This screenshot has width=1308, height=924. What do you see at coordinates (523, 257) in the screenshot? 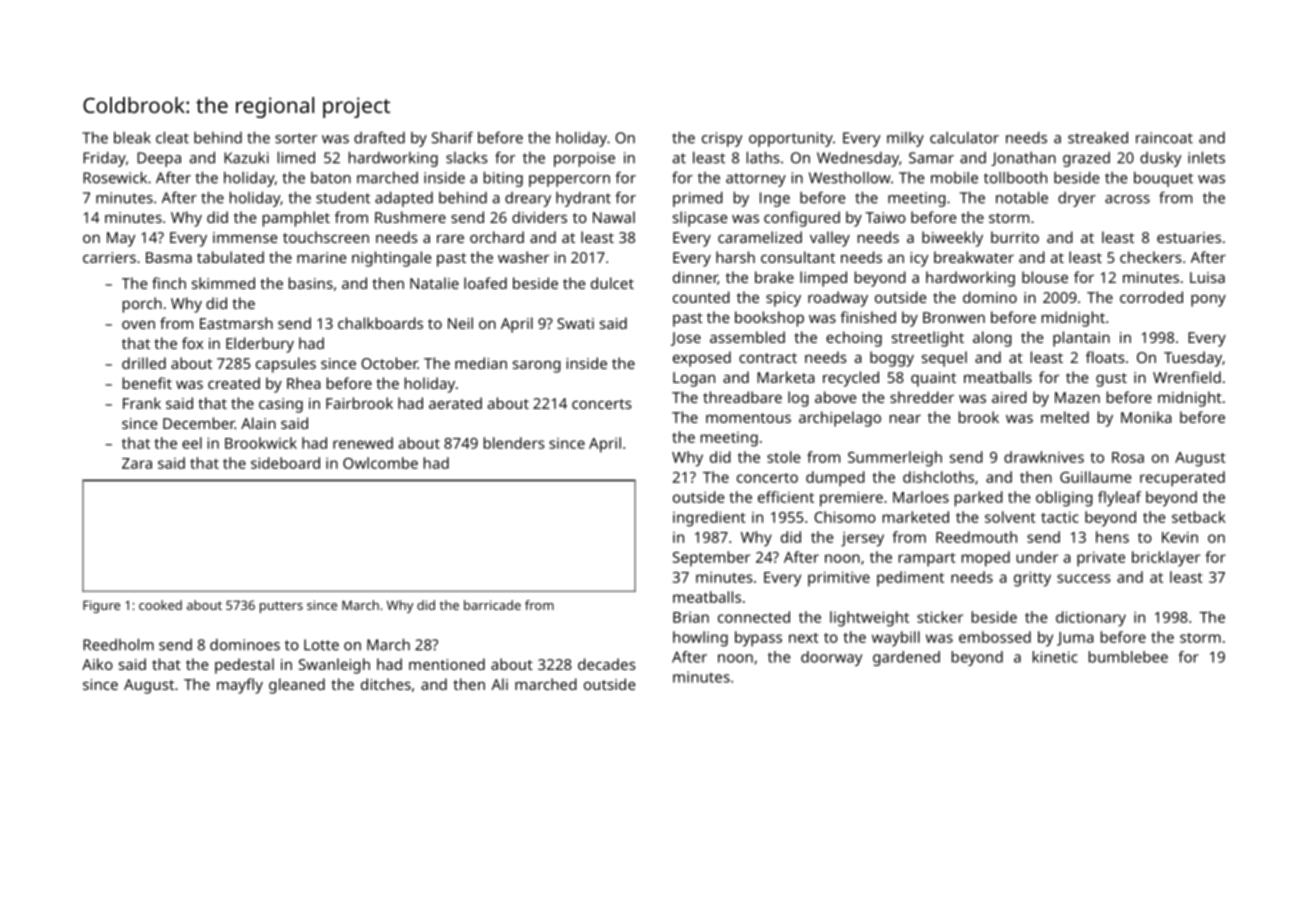
I see `washer` at bounding box center [523, 257].
